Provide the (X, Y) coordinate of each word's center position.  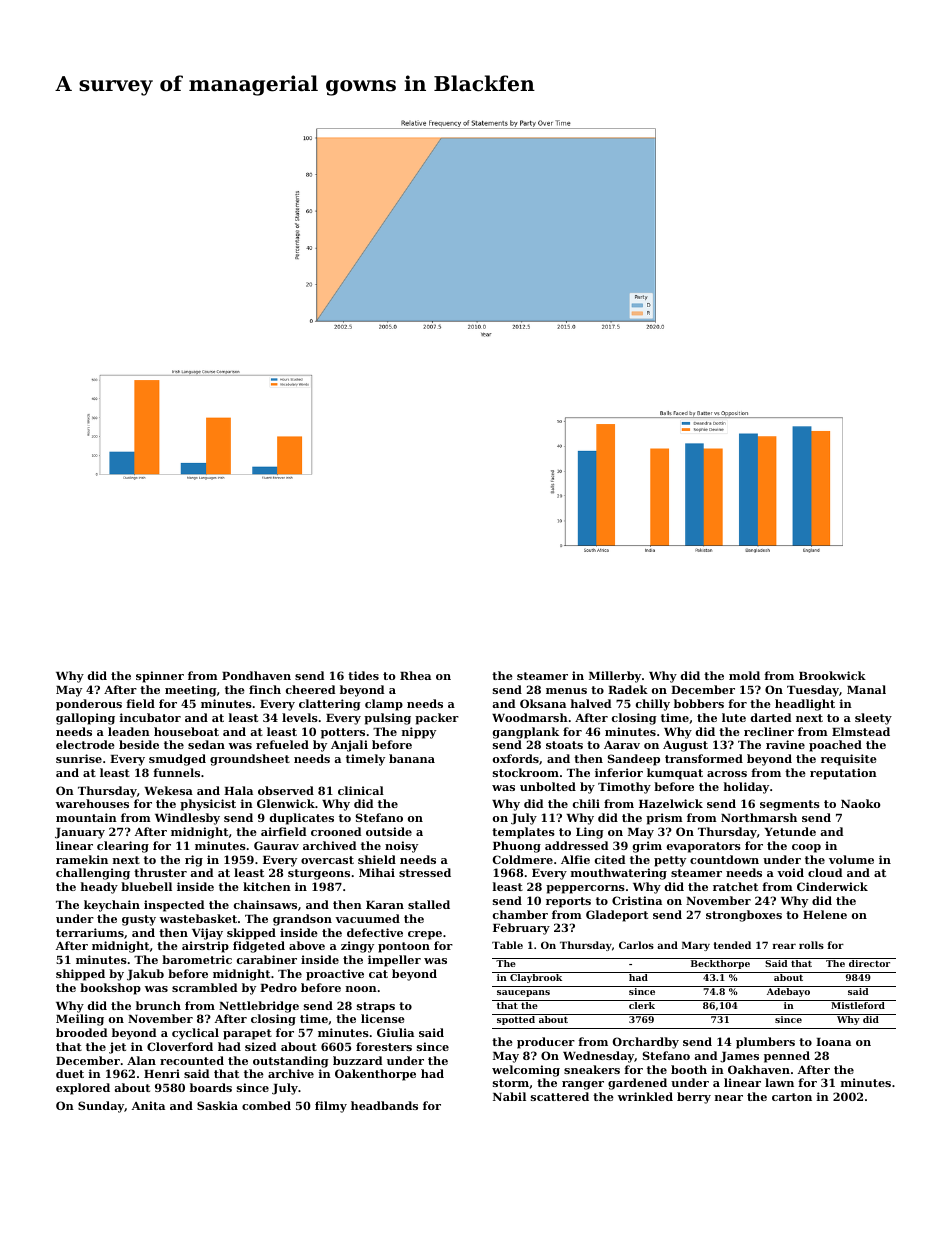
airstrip (205, 947)
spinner (160, 677)
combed (266, 1105)
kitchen (267, 886)
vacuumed (367, 918)
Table (507, 945)
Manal (866, 689)
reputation (843, 774)
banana (412, 758)
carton (792, 1097)
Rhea (415, 675)
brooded (82, 1032)
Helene (825, 914)
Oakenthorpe (375, 1075)
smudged (177, 760)
